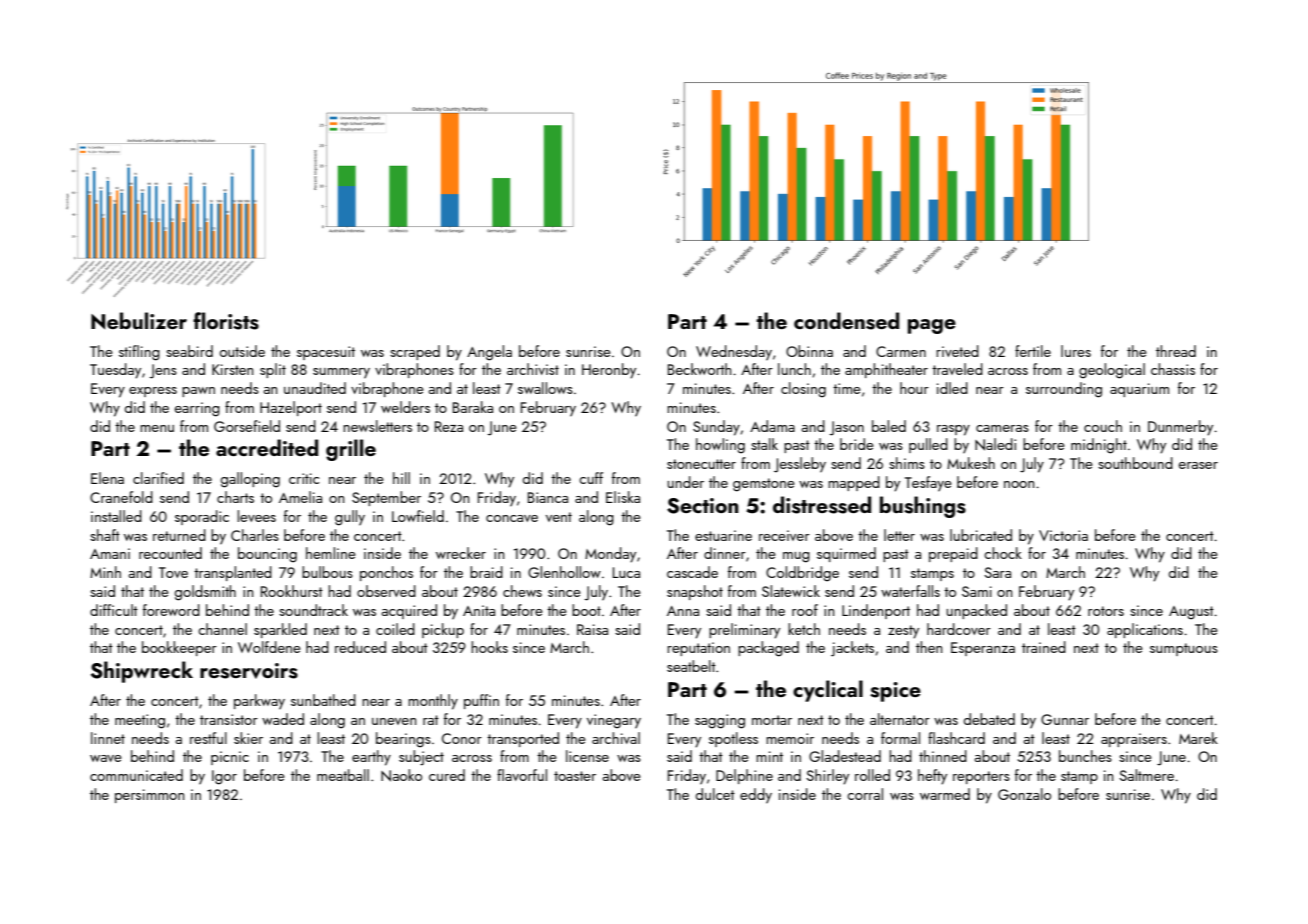 This screenshot has width=1308, height=924. Describe the element at coordinates (1180, 428) in the screenshot. I see `Dunmerby` at that location.
